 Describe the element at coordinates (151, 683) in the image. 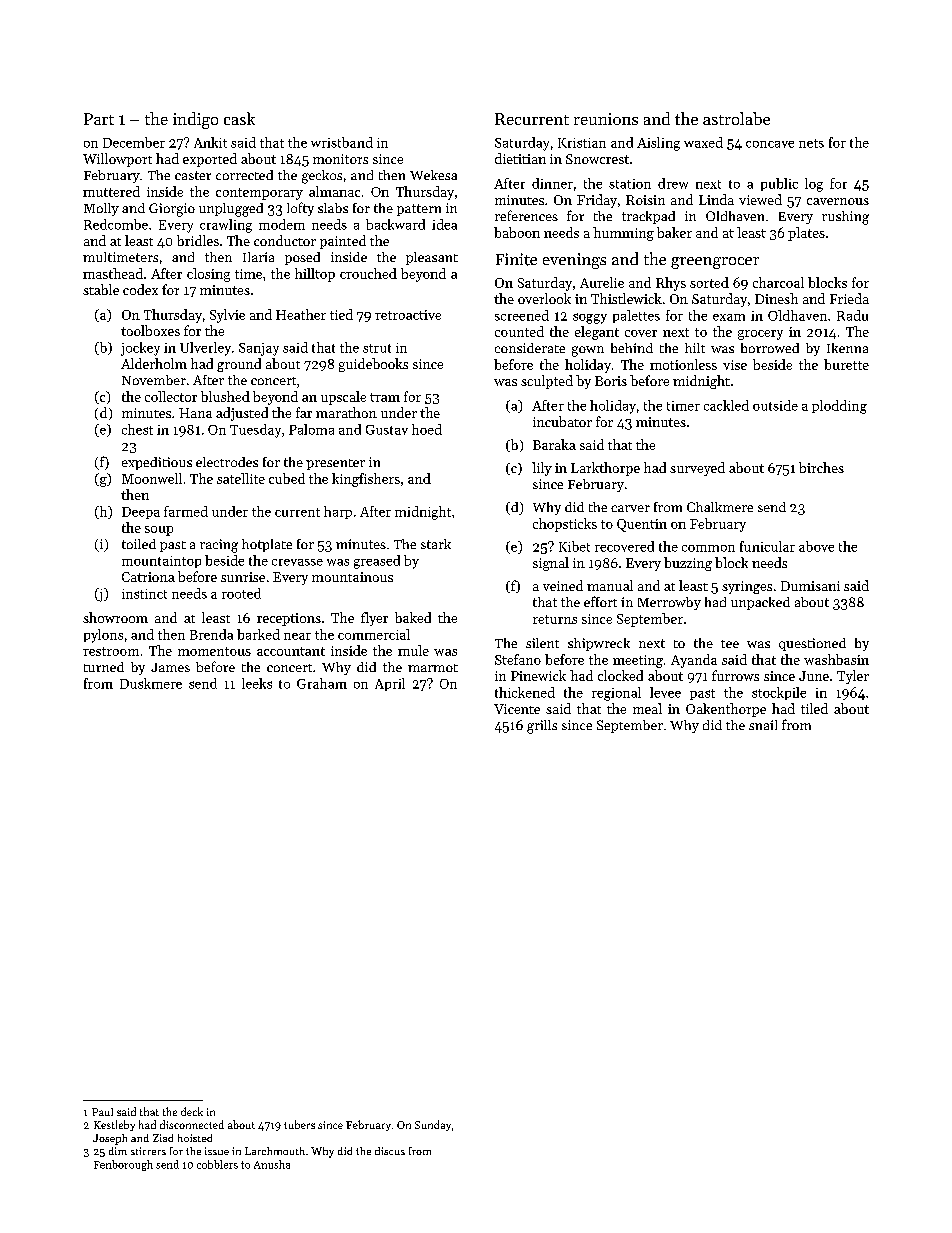

I see `Duskmere` at that location.
